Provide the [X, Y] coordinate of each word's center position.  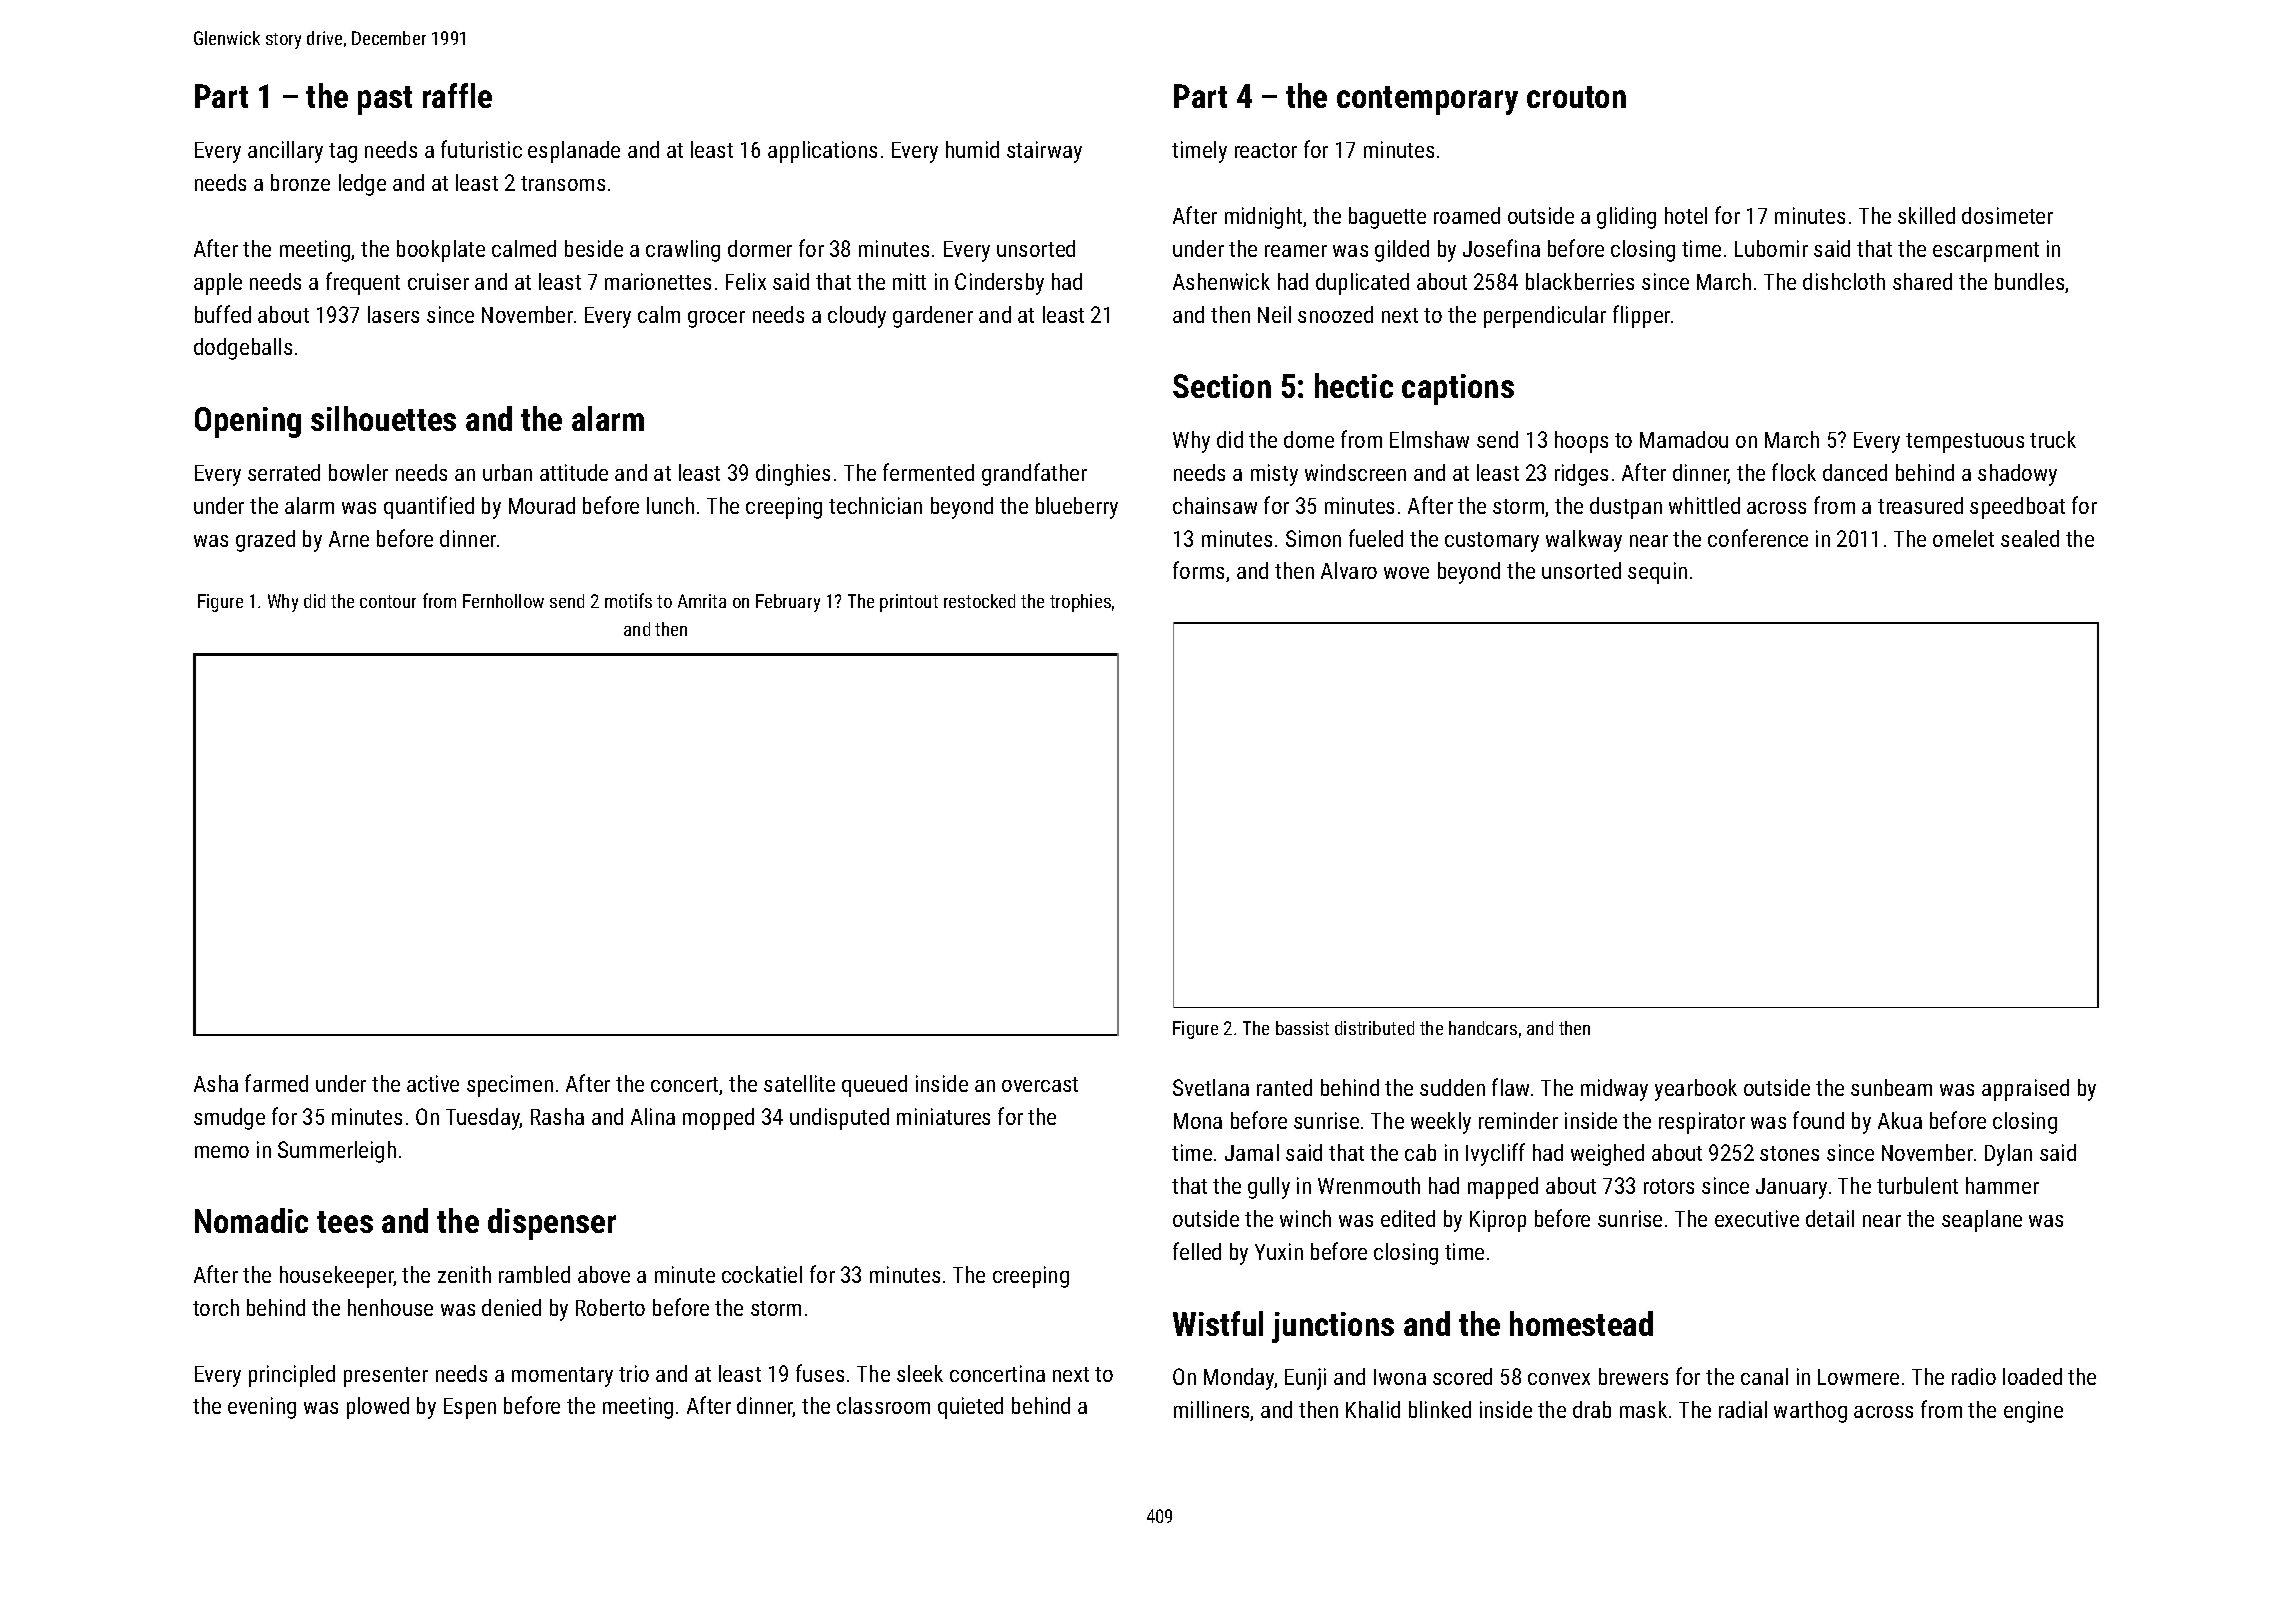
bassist [1302, 1028]
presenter [386, 1377]
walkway [1584, 541]
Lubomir [1771, 248]
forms [1198, 570]
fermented [928, 472]
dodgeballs [243, 349]
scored [1462, 1376]
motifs [628, 600]
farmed [276, 1083]
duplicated [1362, 284]
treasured [1920, 505]
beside [594, 248]
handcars [1483, 1028]
